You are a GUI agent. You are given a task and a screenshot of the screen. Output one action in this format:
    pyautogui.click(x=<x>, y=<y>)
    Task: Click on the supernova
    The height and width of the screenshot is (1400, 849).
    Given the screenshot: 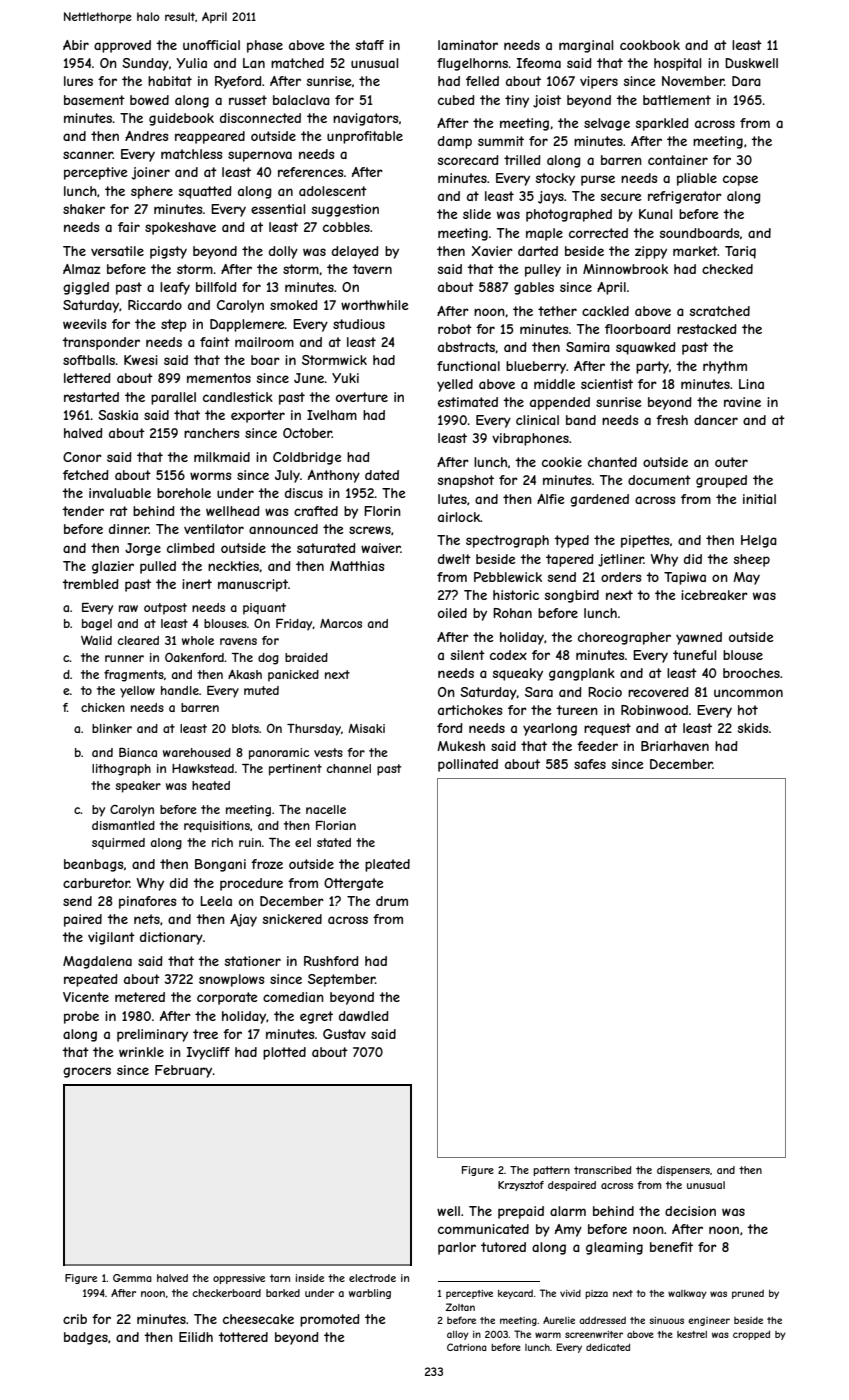 What is the action you would take?
    pyautogui.click(x=260, y=156)
